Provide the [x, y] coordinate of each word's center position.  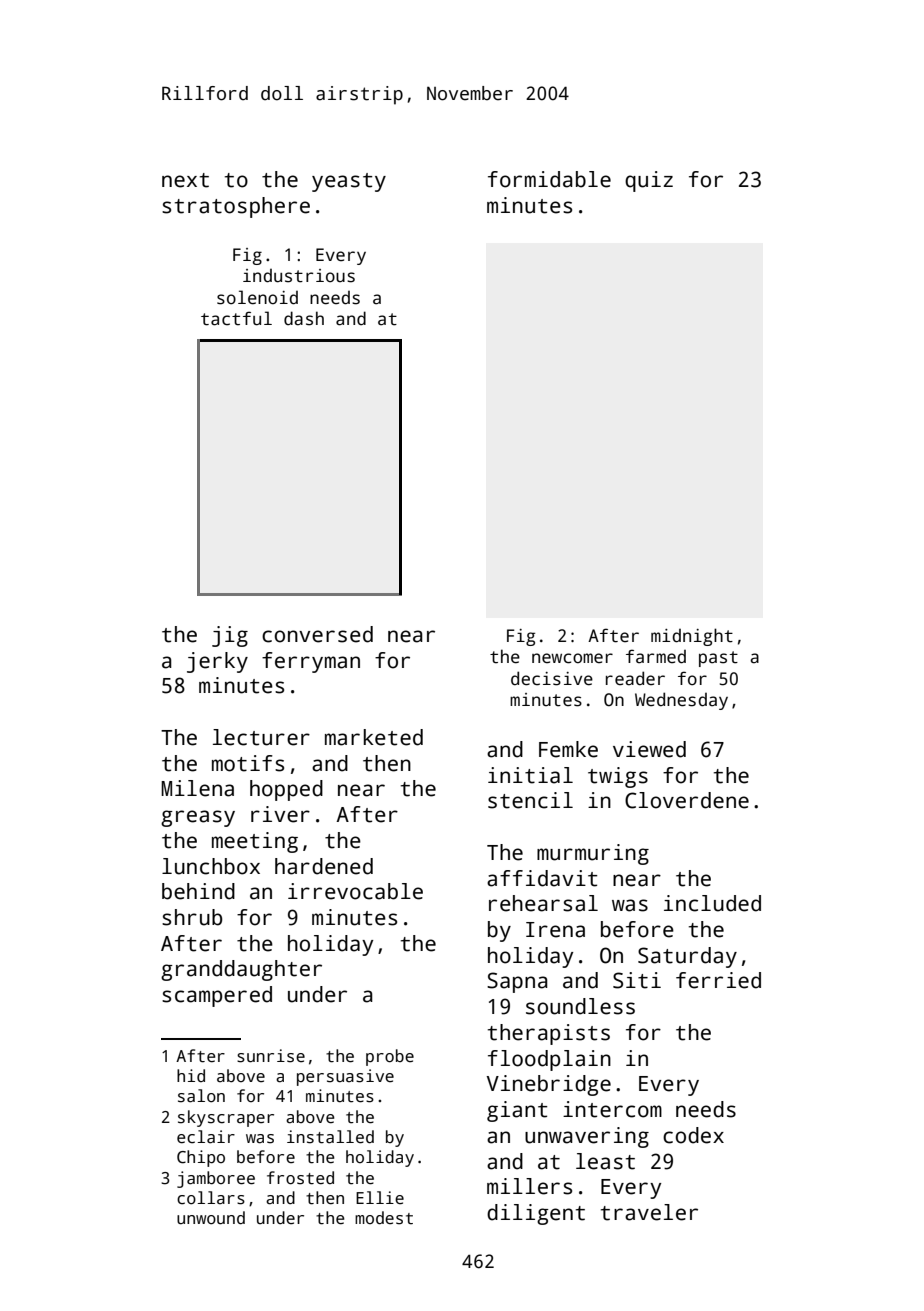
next [185, 180]
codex [693, 1135]
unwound [211, 1218]
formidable [549, 179]
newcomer [572, 658]
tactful [236, 318]
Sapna [517, 982]
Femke [568, 749]
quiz [649, 181]
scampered [217, 996]
